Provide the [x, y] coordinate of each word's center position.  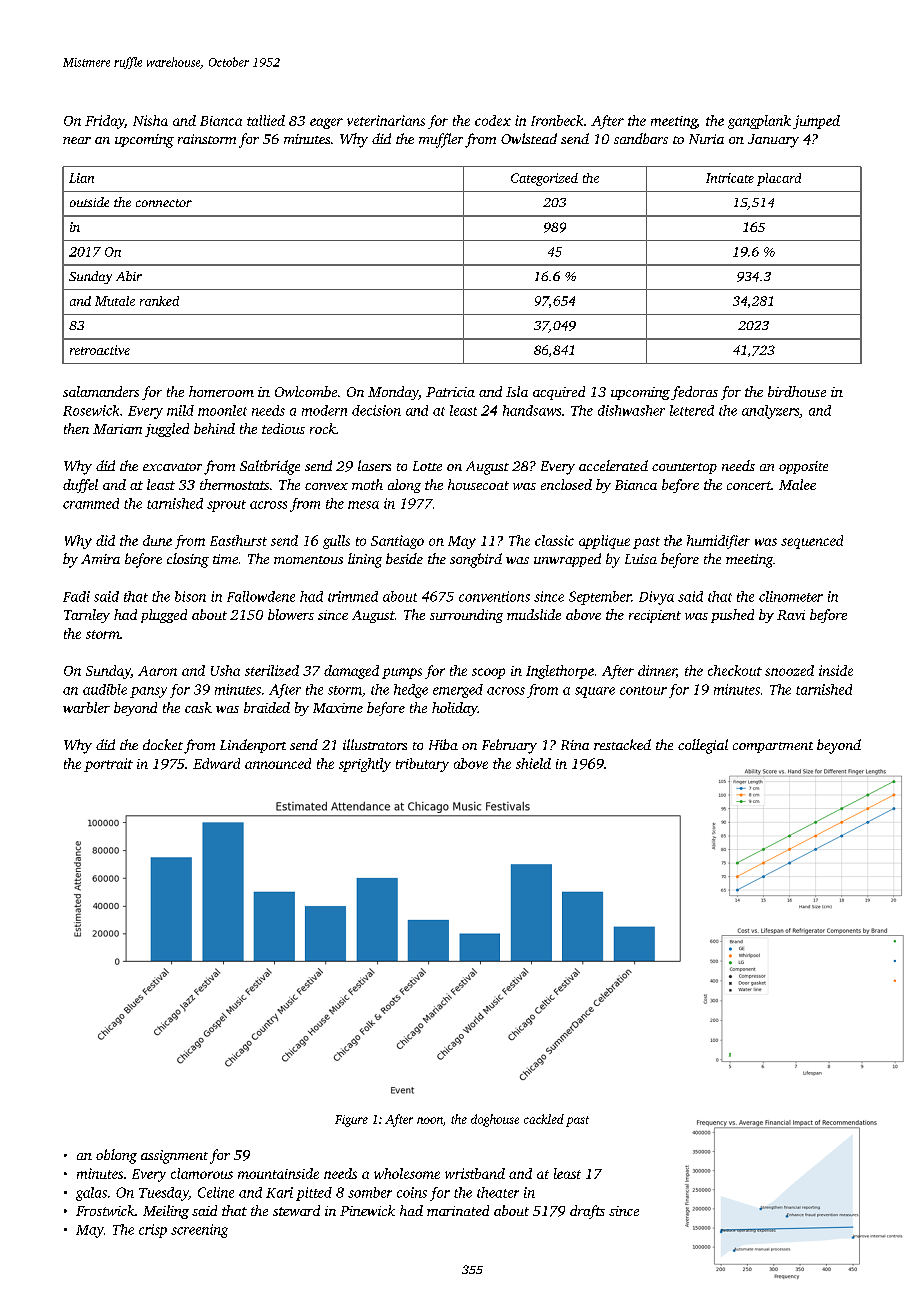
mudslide [534, 614]
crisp [153, 1231]
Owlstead [529, 138]
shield [533, 763]
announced [278, 763]
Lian [81, 178]
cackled [544, 1119]
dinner [657, 670]
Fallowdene [261, 596]
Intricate [730, 178]
